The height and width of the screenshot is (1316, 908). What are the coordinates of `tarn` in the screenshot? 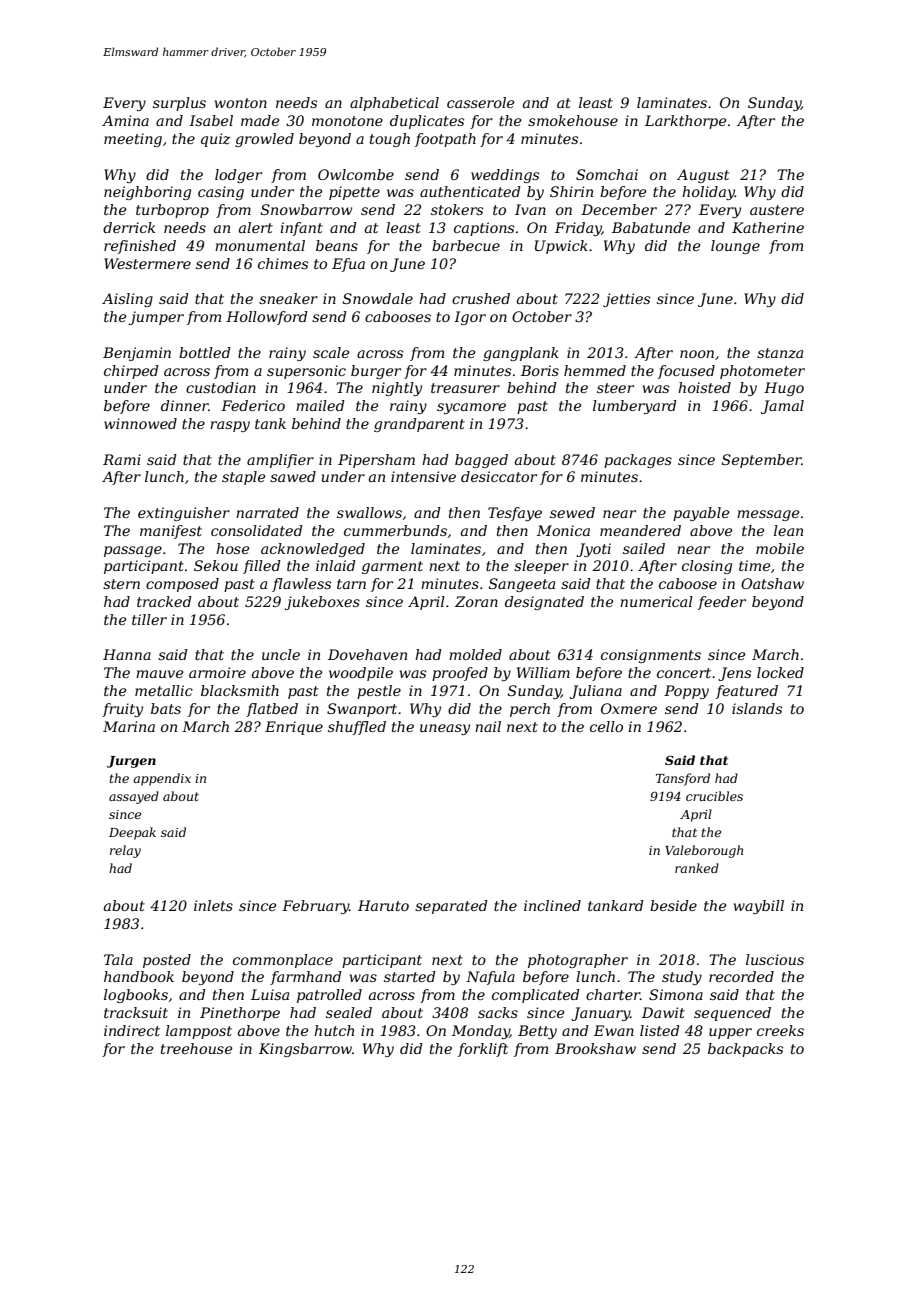 It's located at (351, 584).
